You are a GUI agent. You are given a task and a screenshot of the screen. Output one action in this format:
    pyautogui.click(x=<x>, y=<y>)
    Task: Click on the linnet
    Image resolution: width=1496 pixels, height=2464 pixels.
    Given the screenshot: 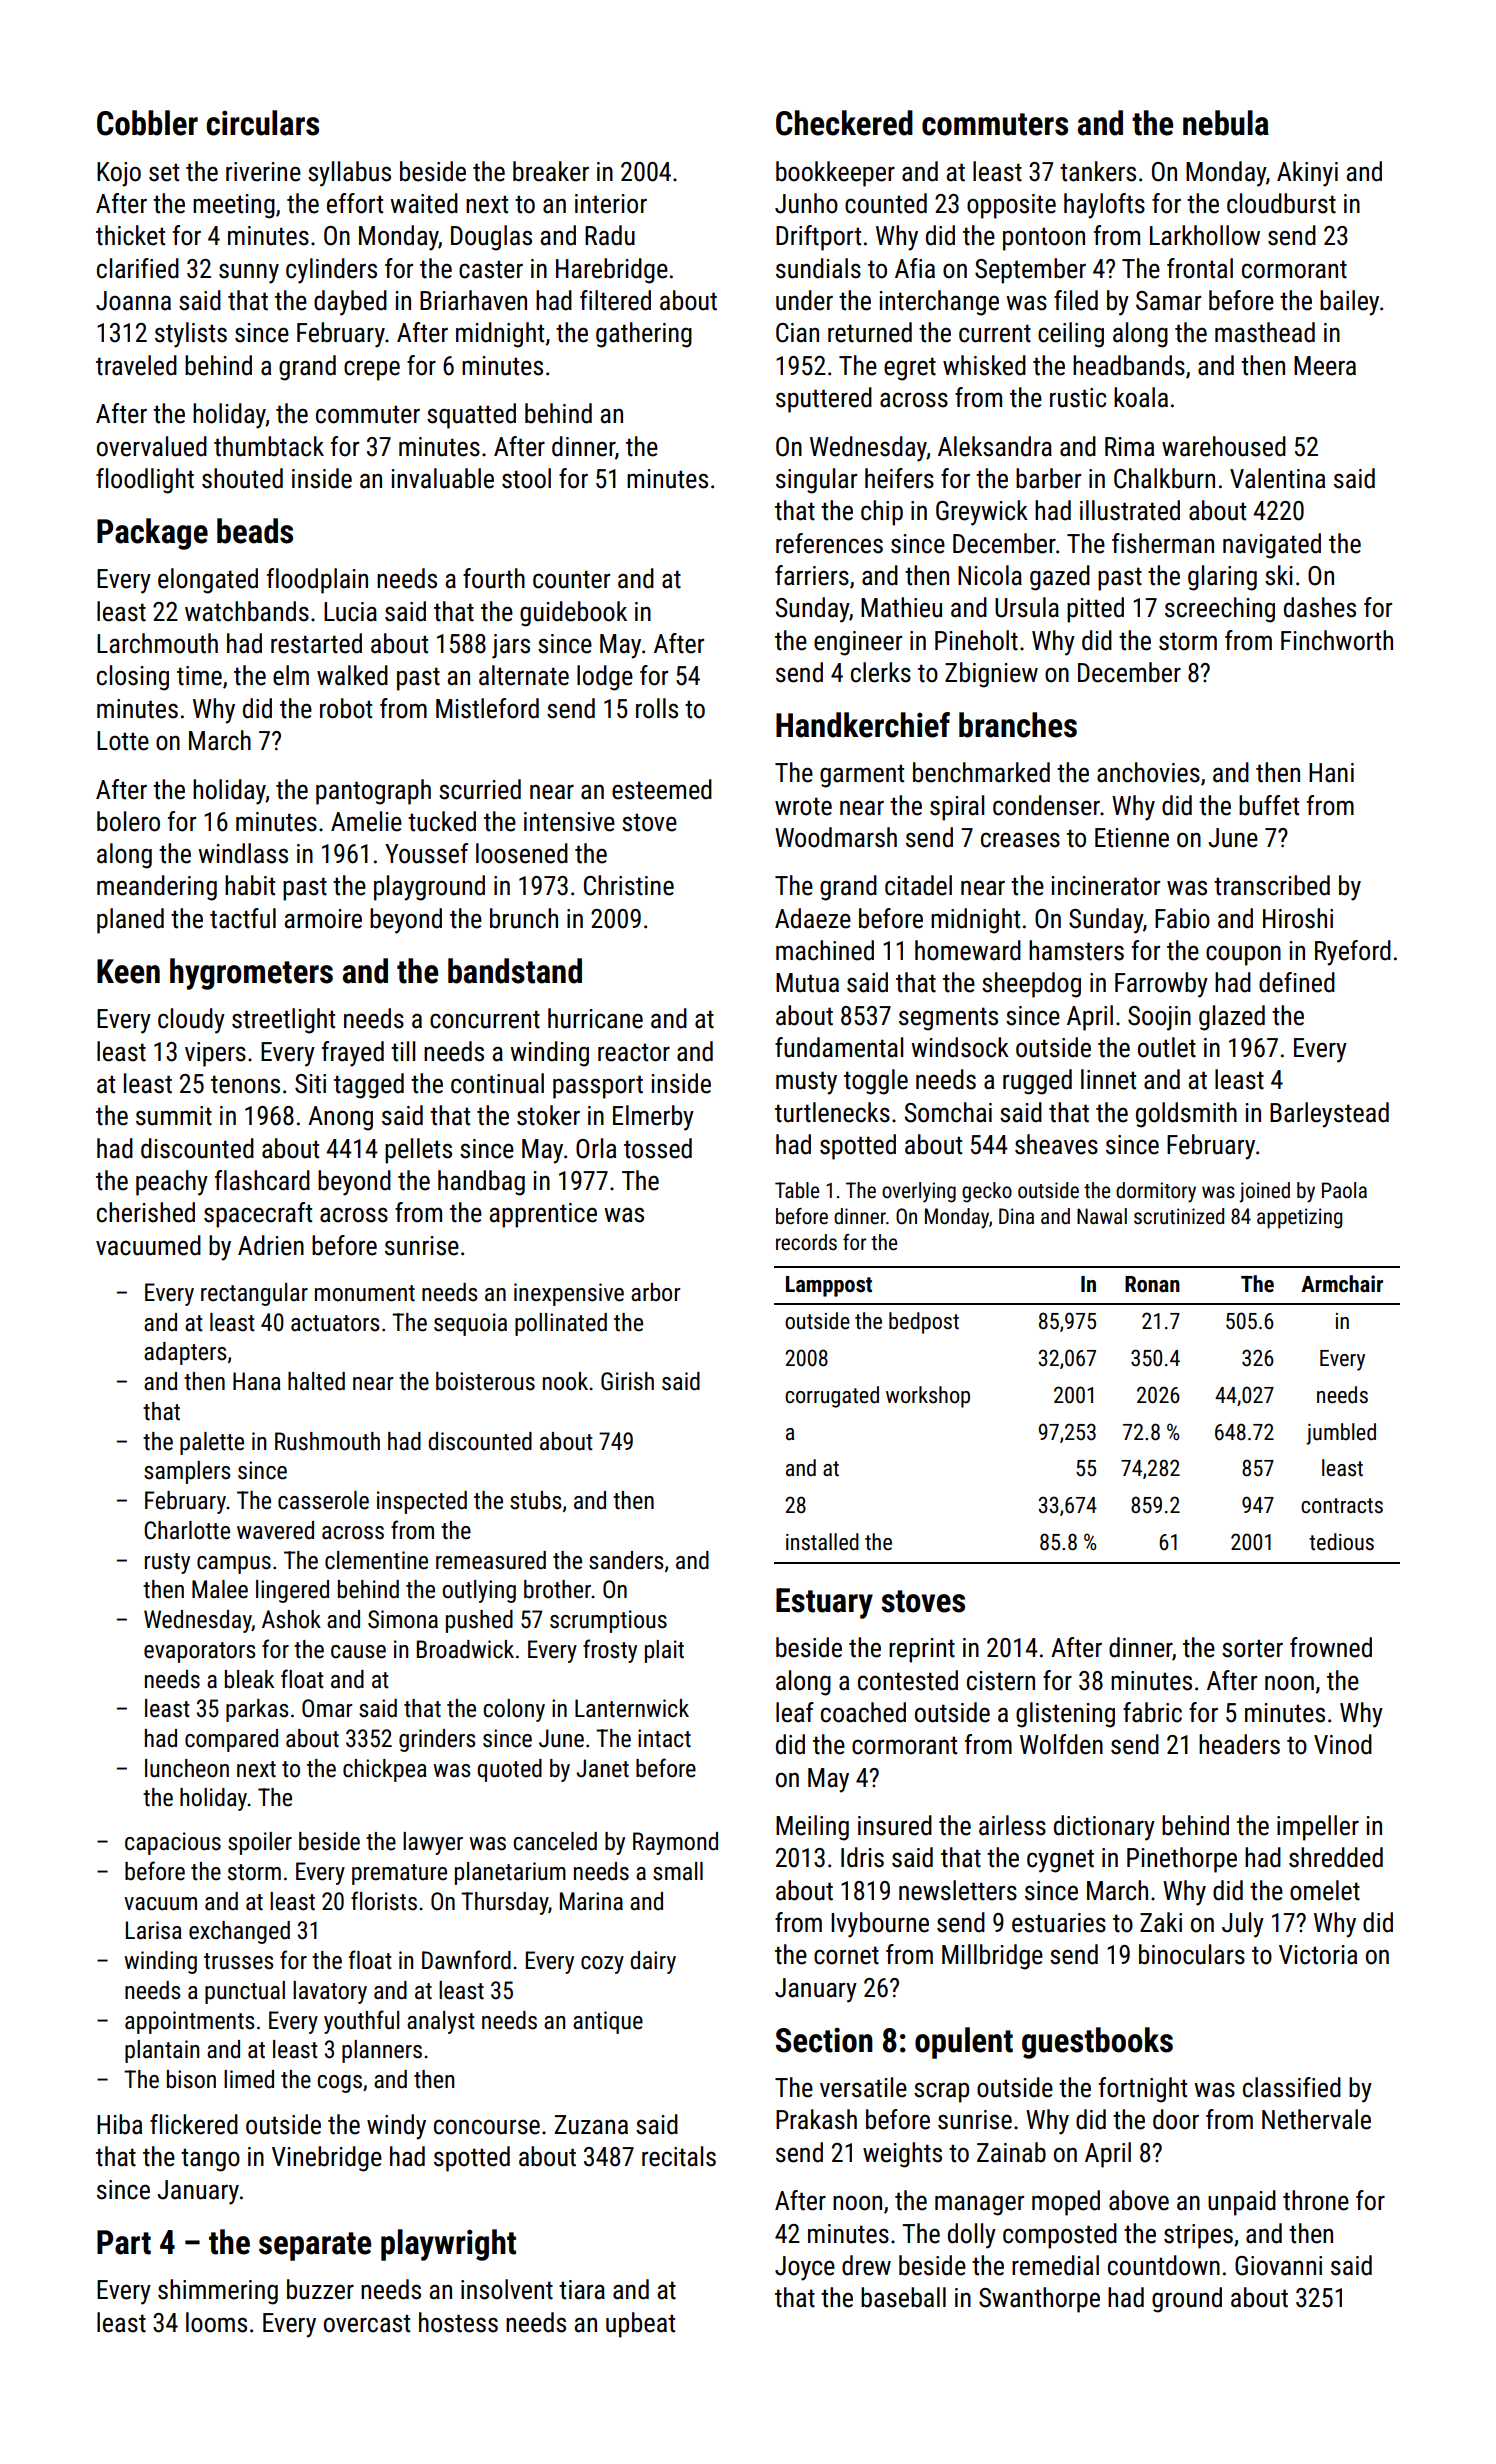 What is the action you would take?
    pyautogui.click(x=1108, y=1079)
